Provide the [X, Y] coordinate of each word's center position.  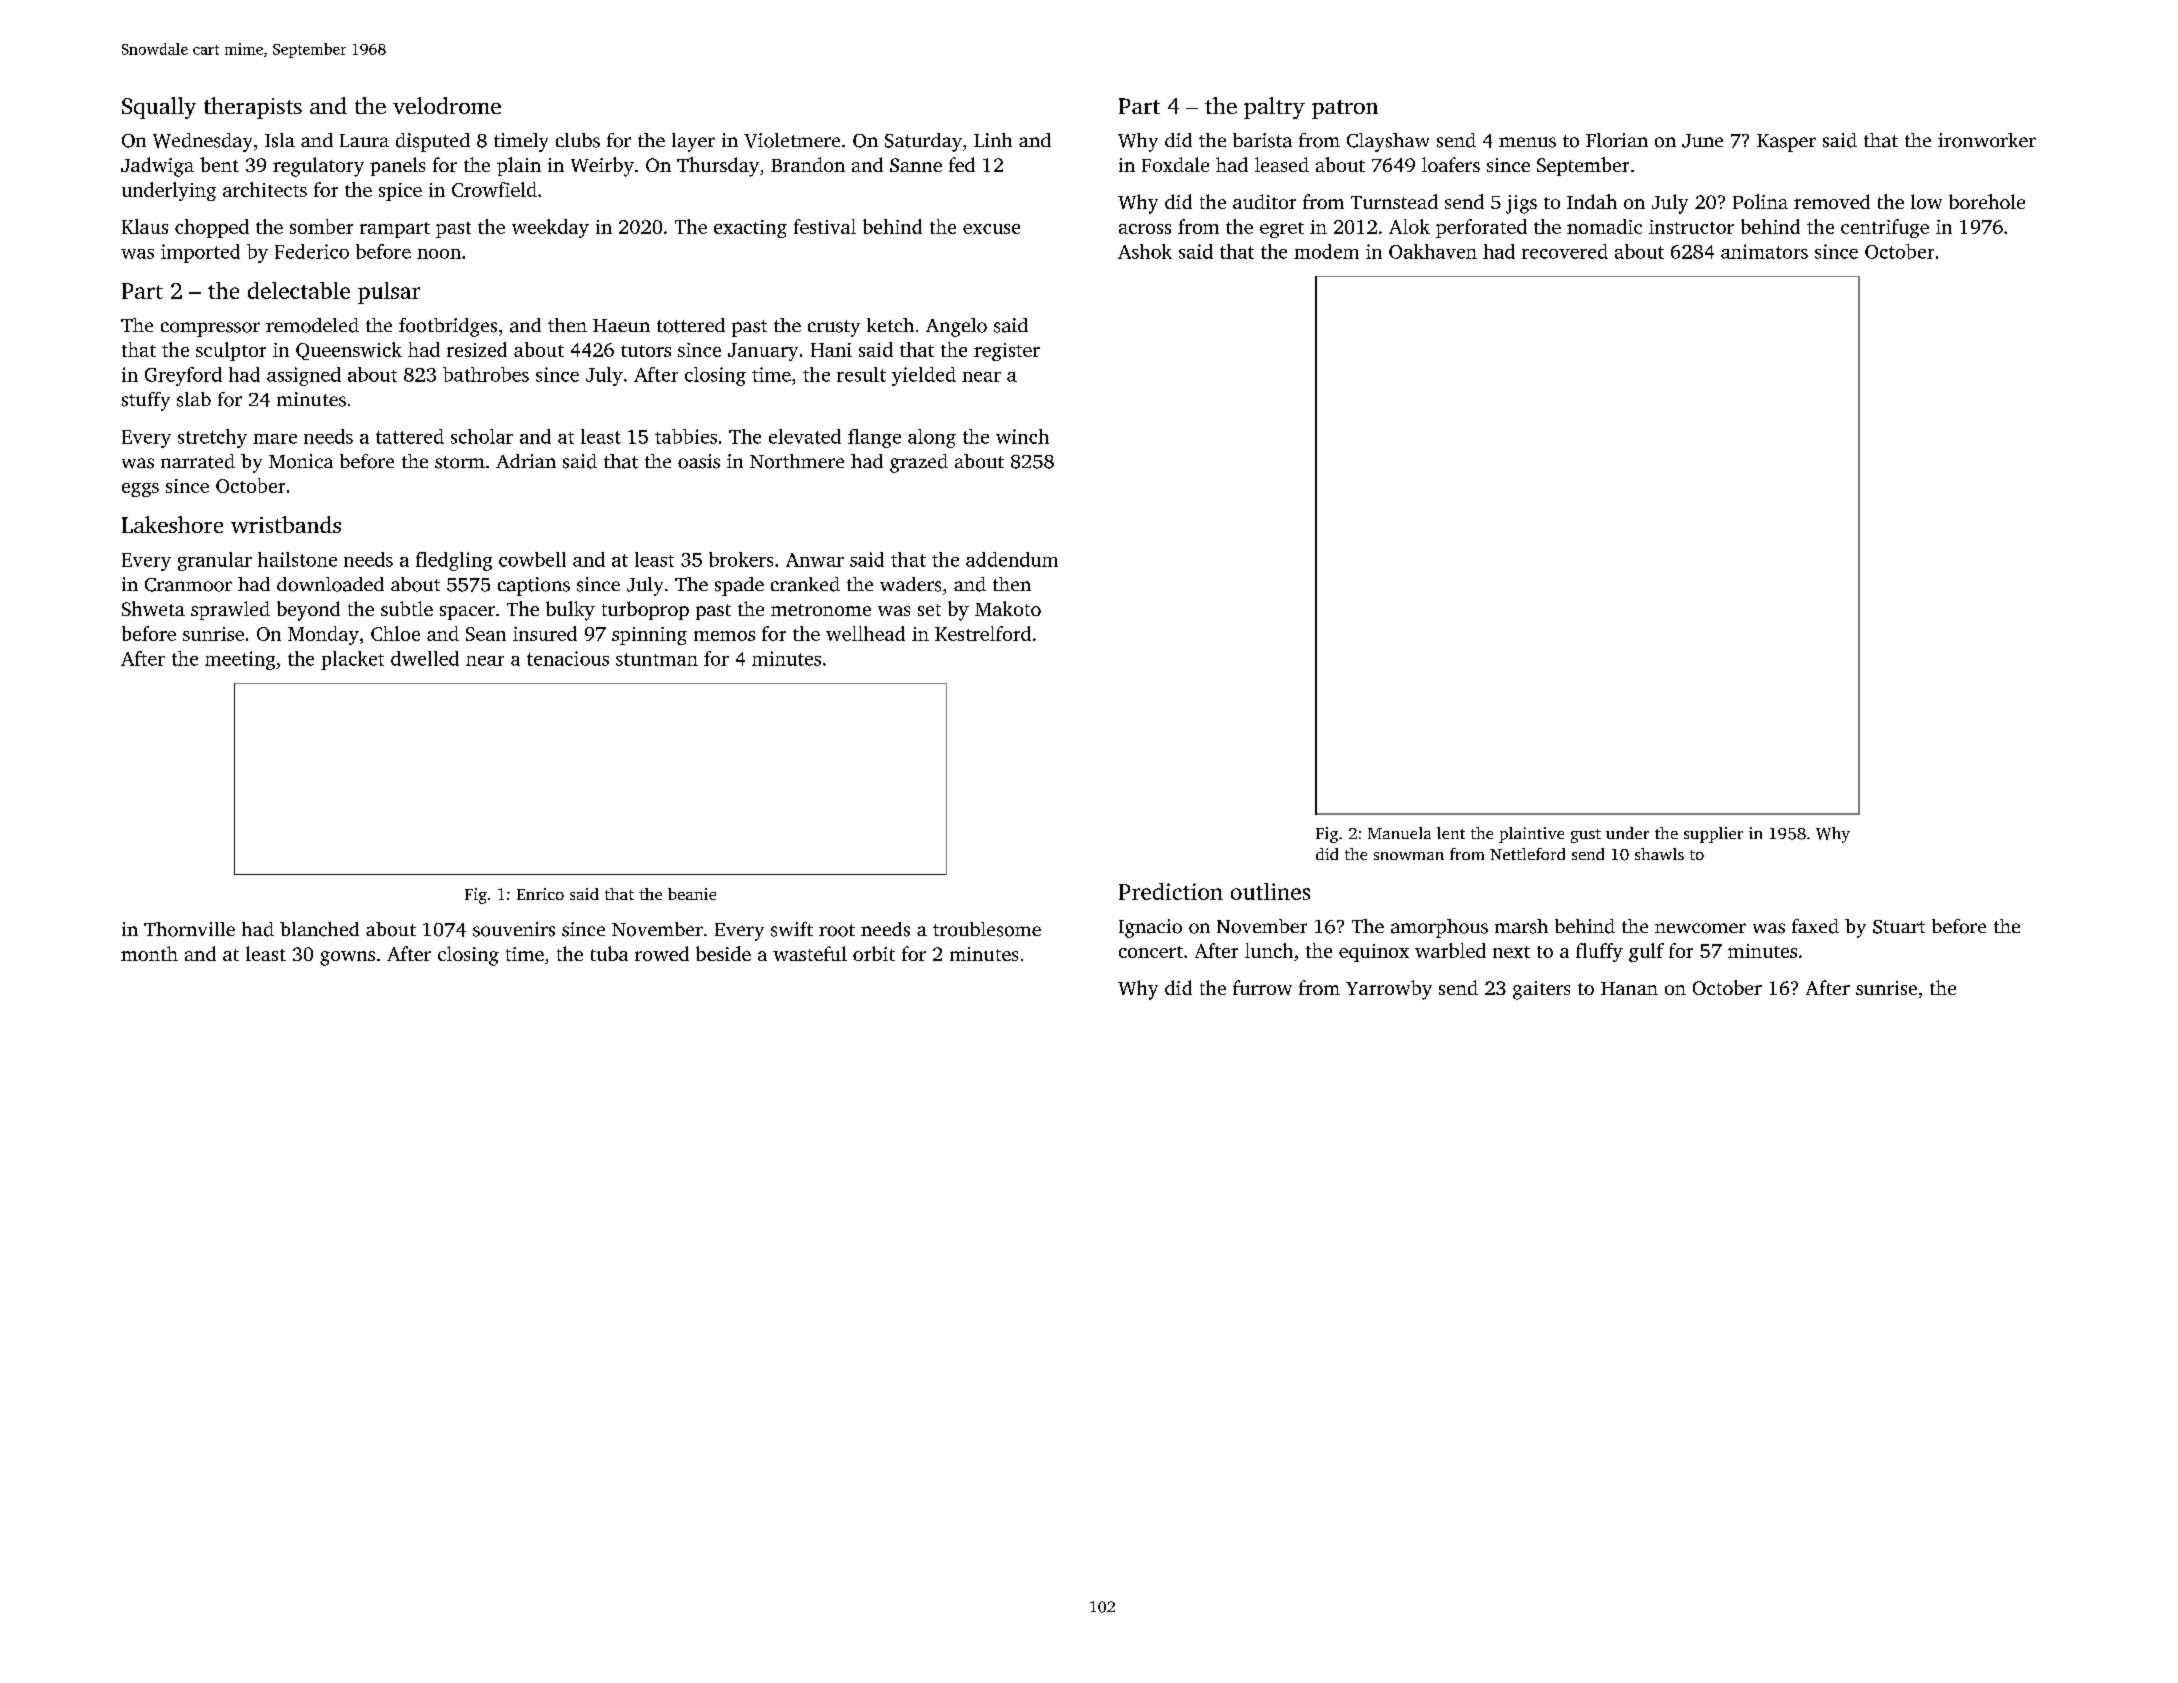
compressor [210, 329]
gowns [347, 958]
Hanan [1629, 988]
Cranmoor [188, 585]
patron [1345, 109]
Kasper [1786, 143]
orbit [874, 953]
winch [1022, 436]
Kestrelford [983, 633]
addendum [1012, 559]
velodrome [447, 105]
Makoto [1008, 608]
